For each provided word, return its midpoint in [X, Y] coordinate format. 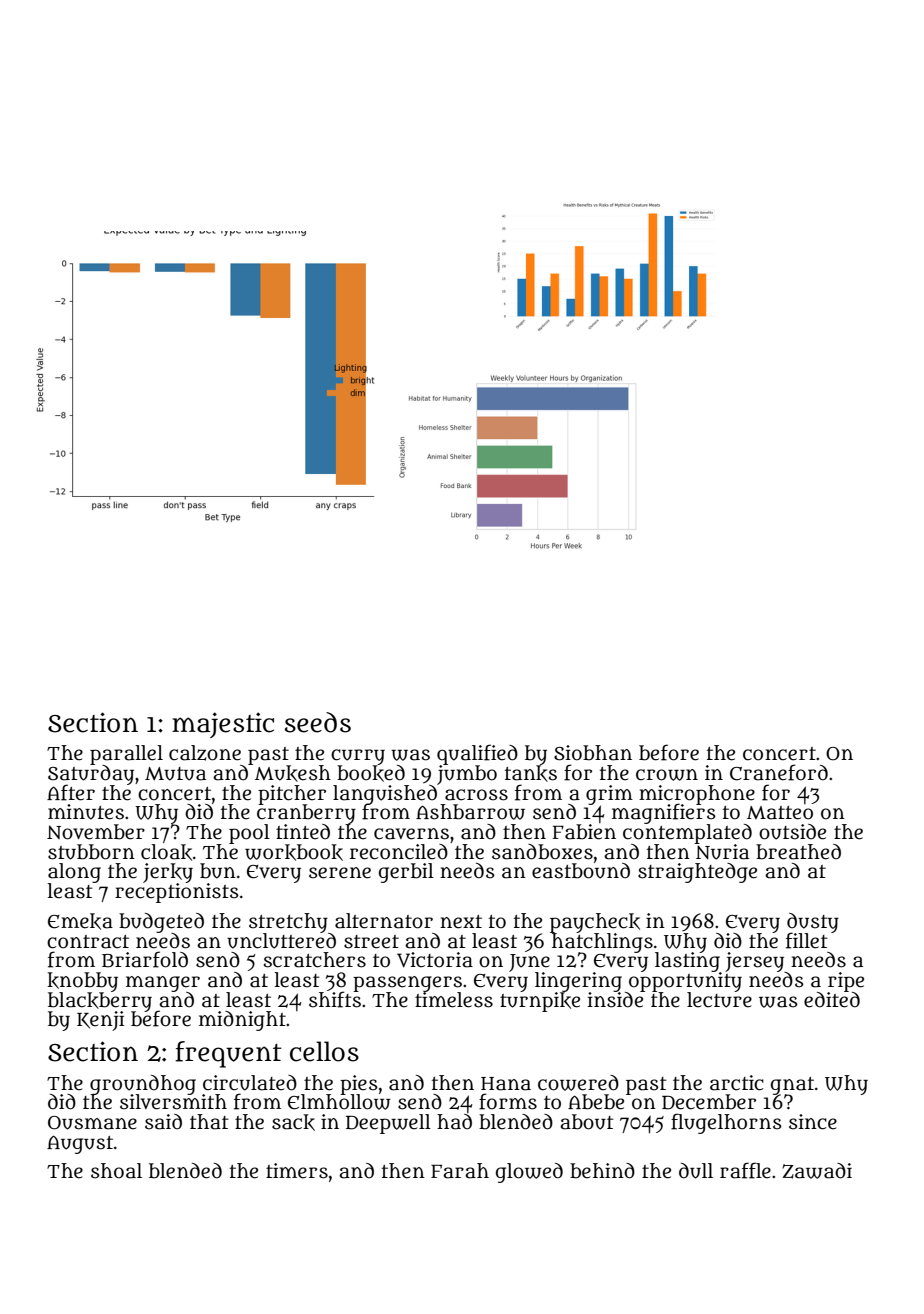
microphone [697, 794]
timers [297, 1171]
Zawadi [817, 1171]
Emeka [80, 921]
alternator [384, 921]
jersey [754, 962]
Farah [460, 1171]
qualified [477, 754]
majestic [223, 725]
